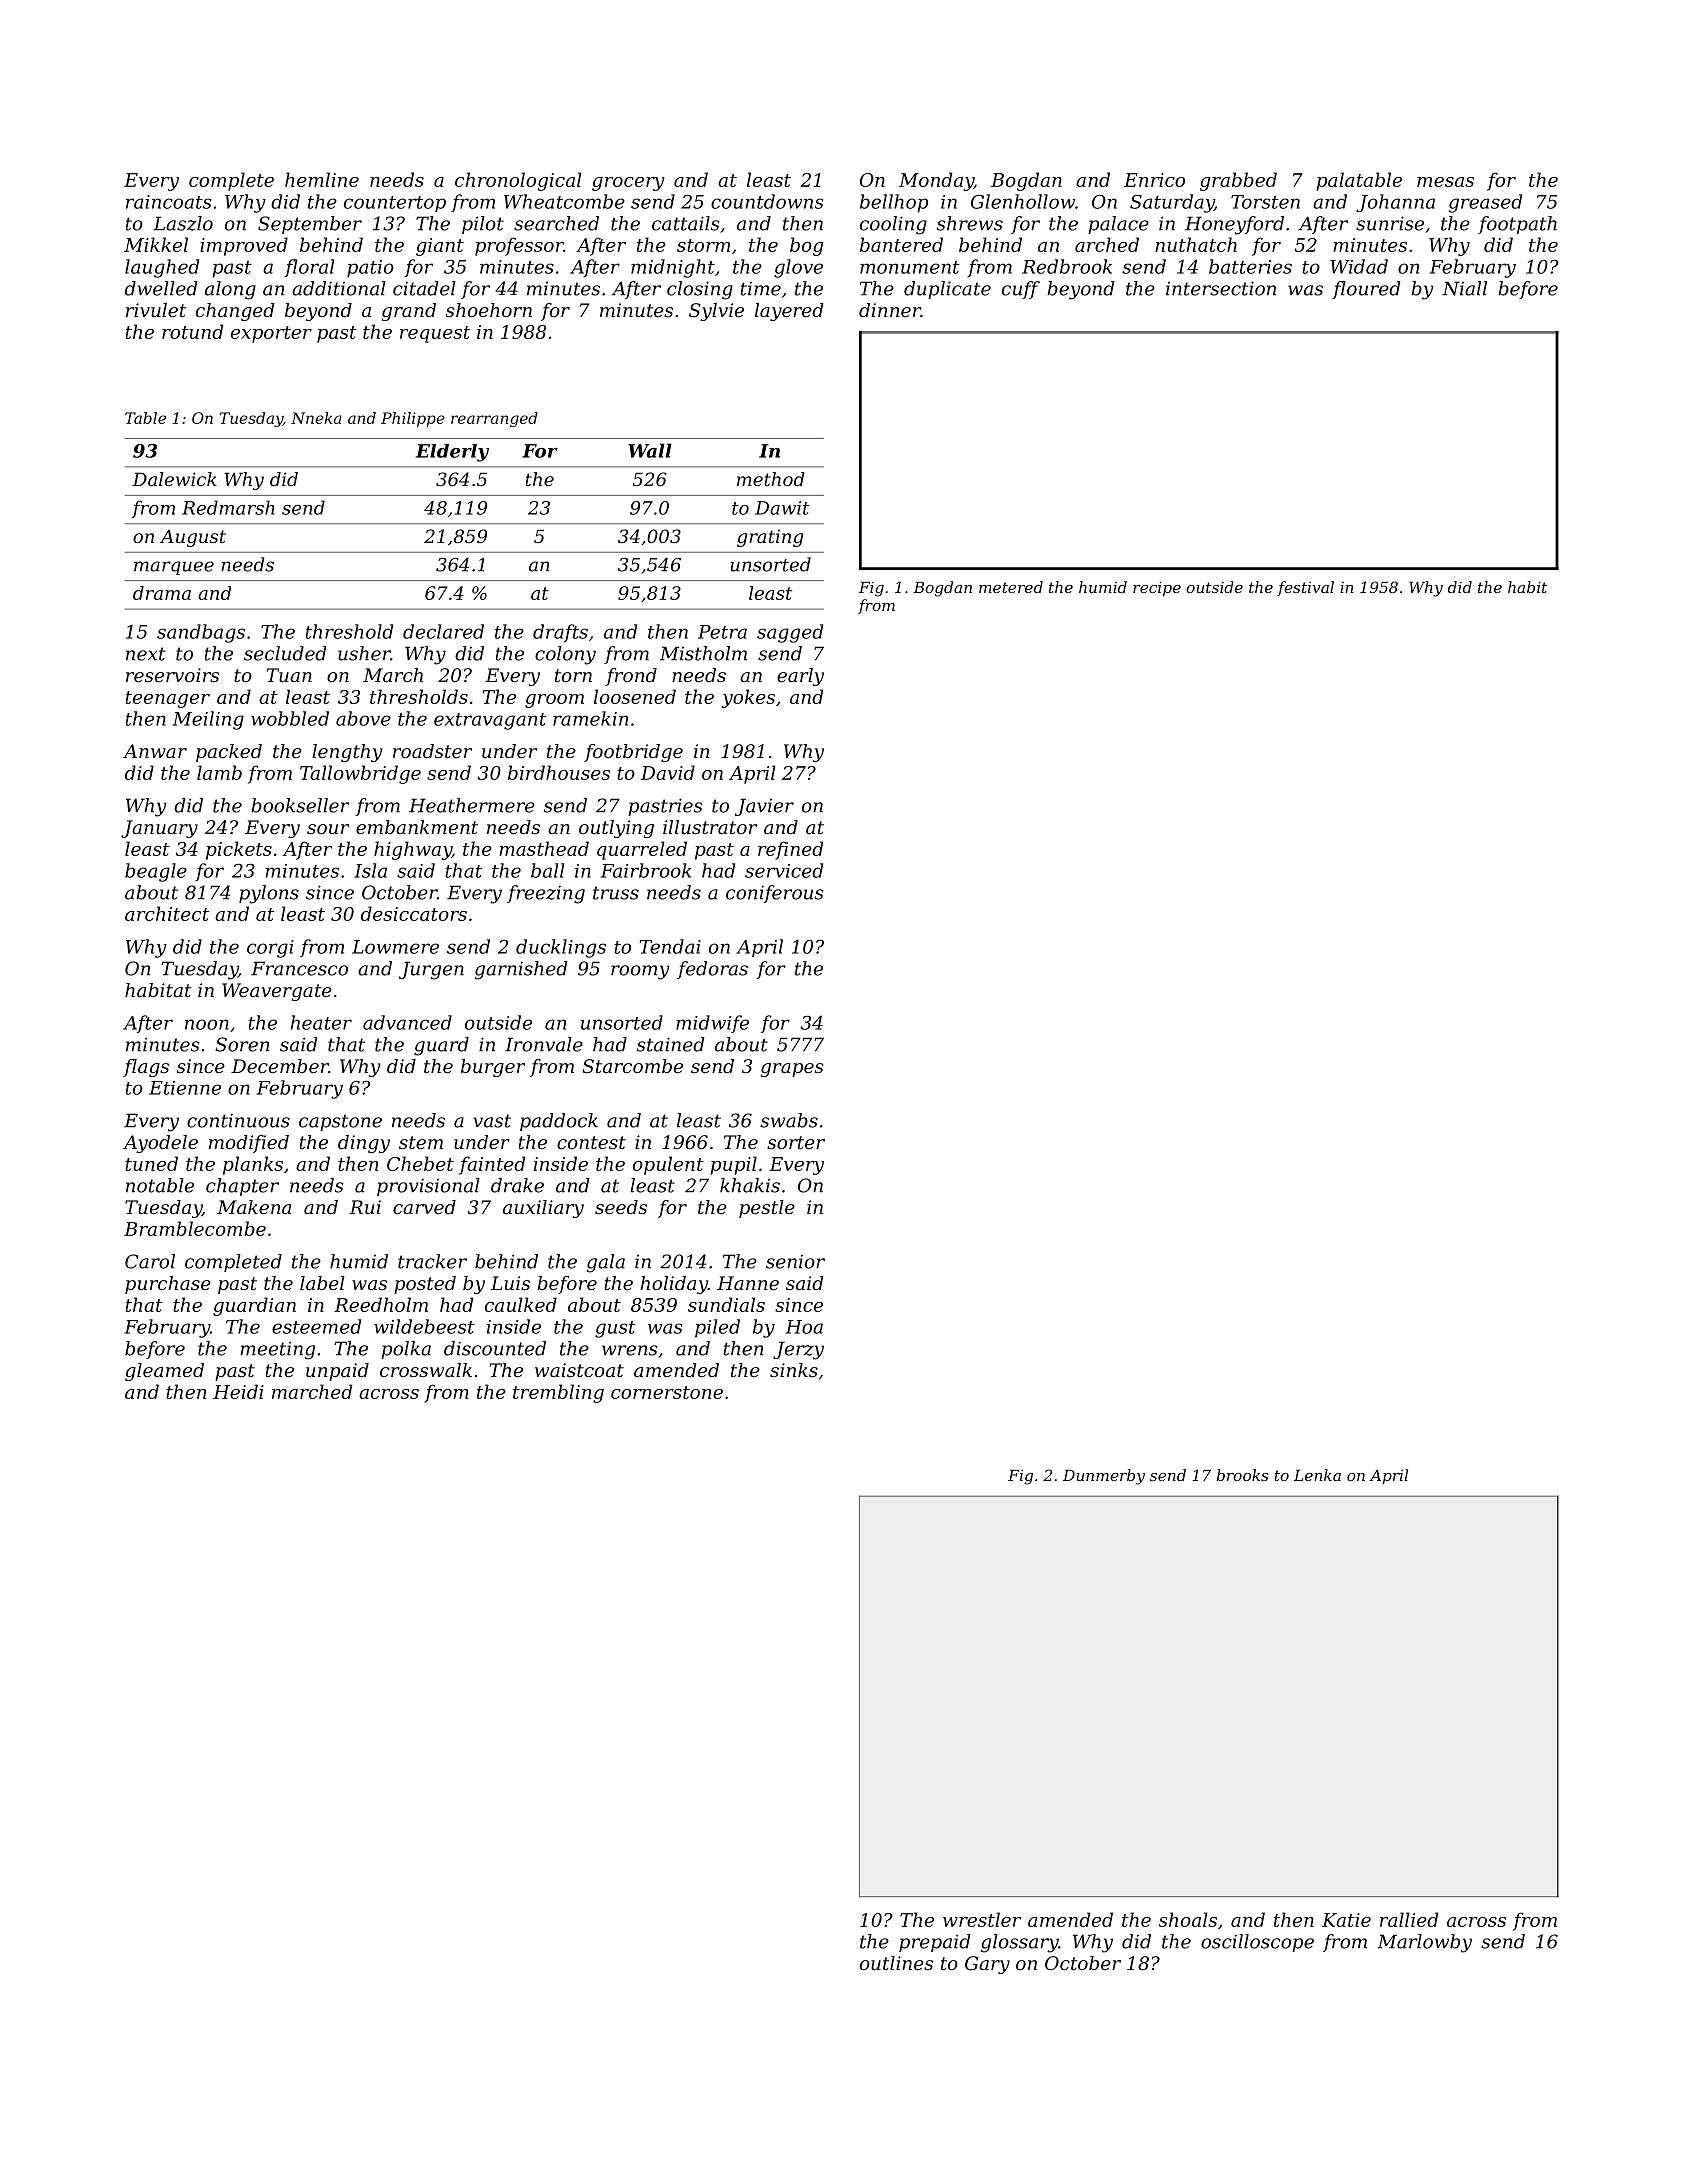 This screenshot has width=1683, height=2178. I want to click on wrestler, so click(982, 1919).
